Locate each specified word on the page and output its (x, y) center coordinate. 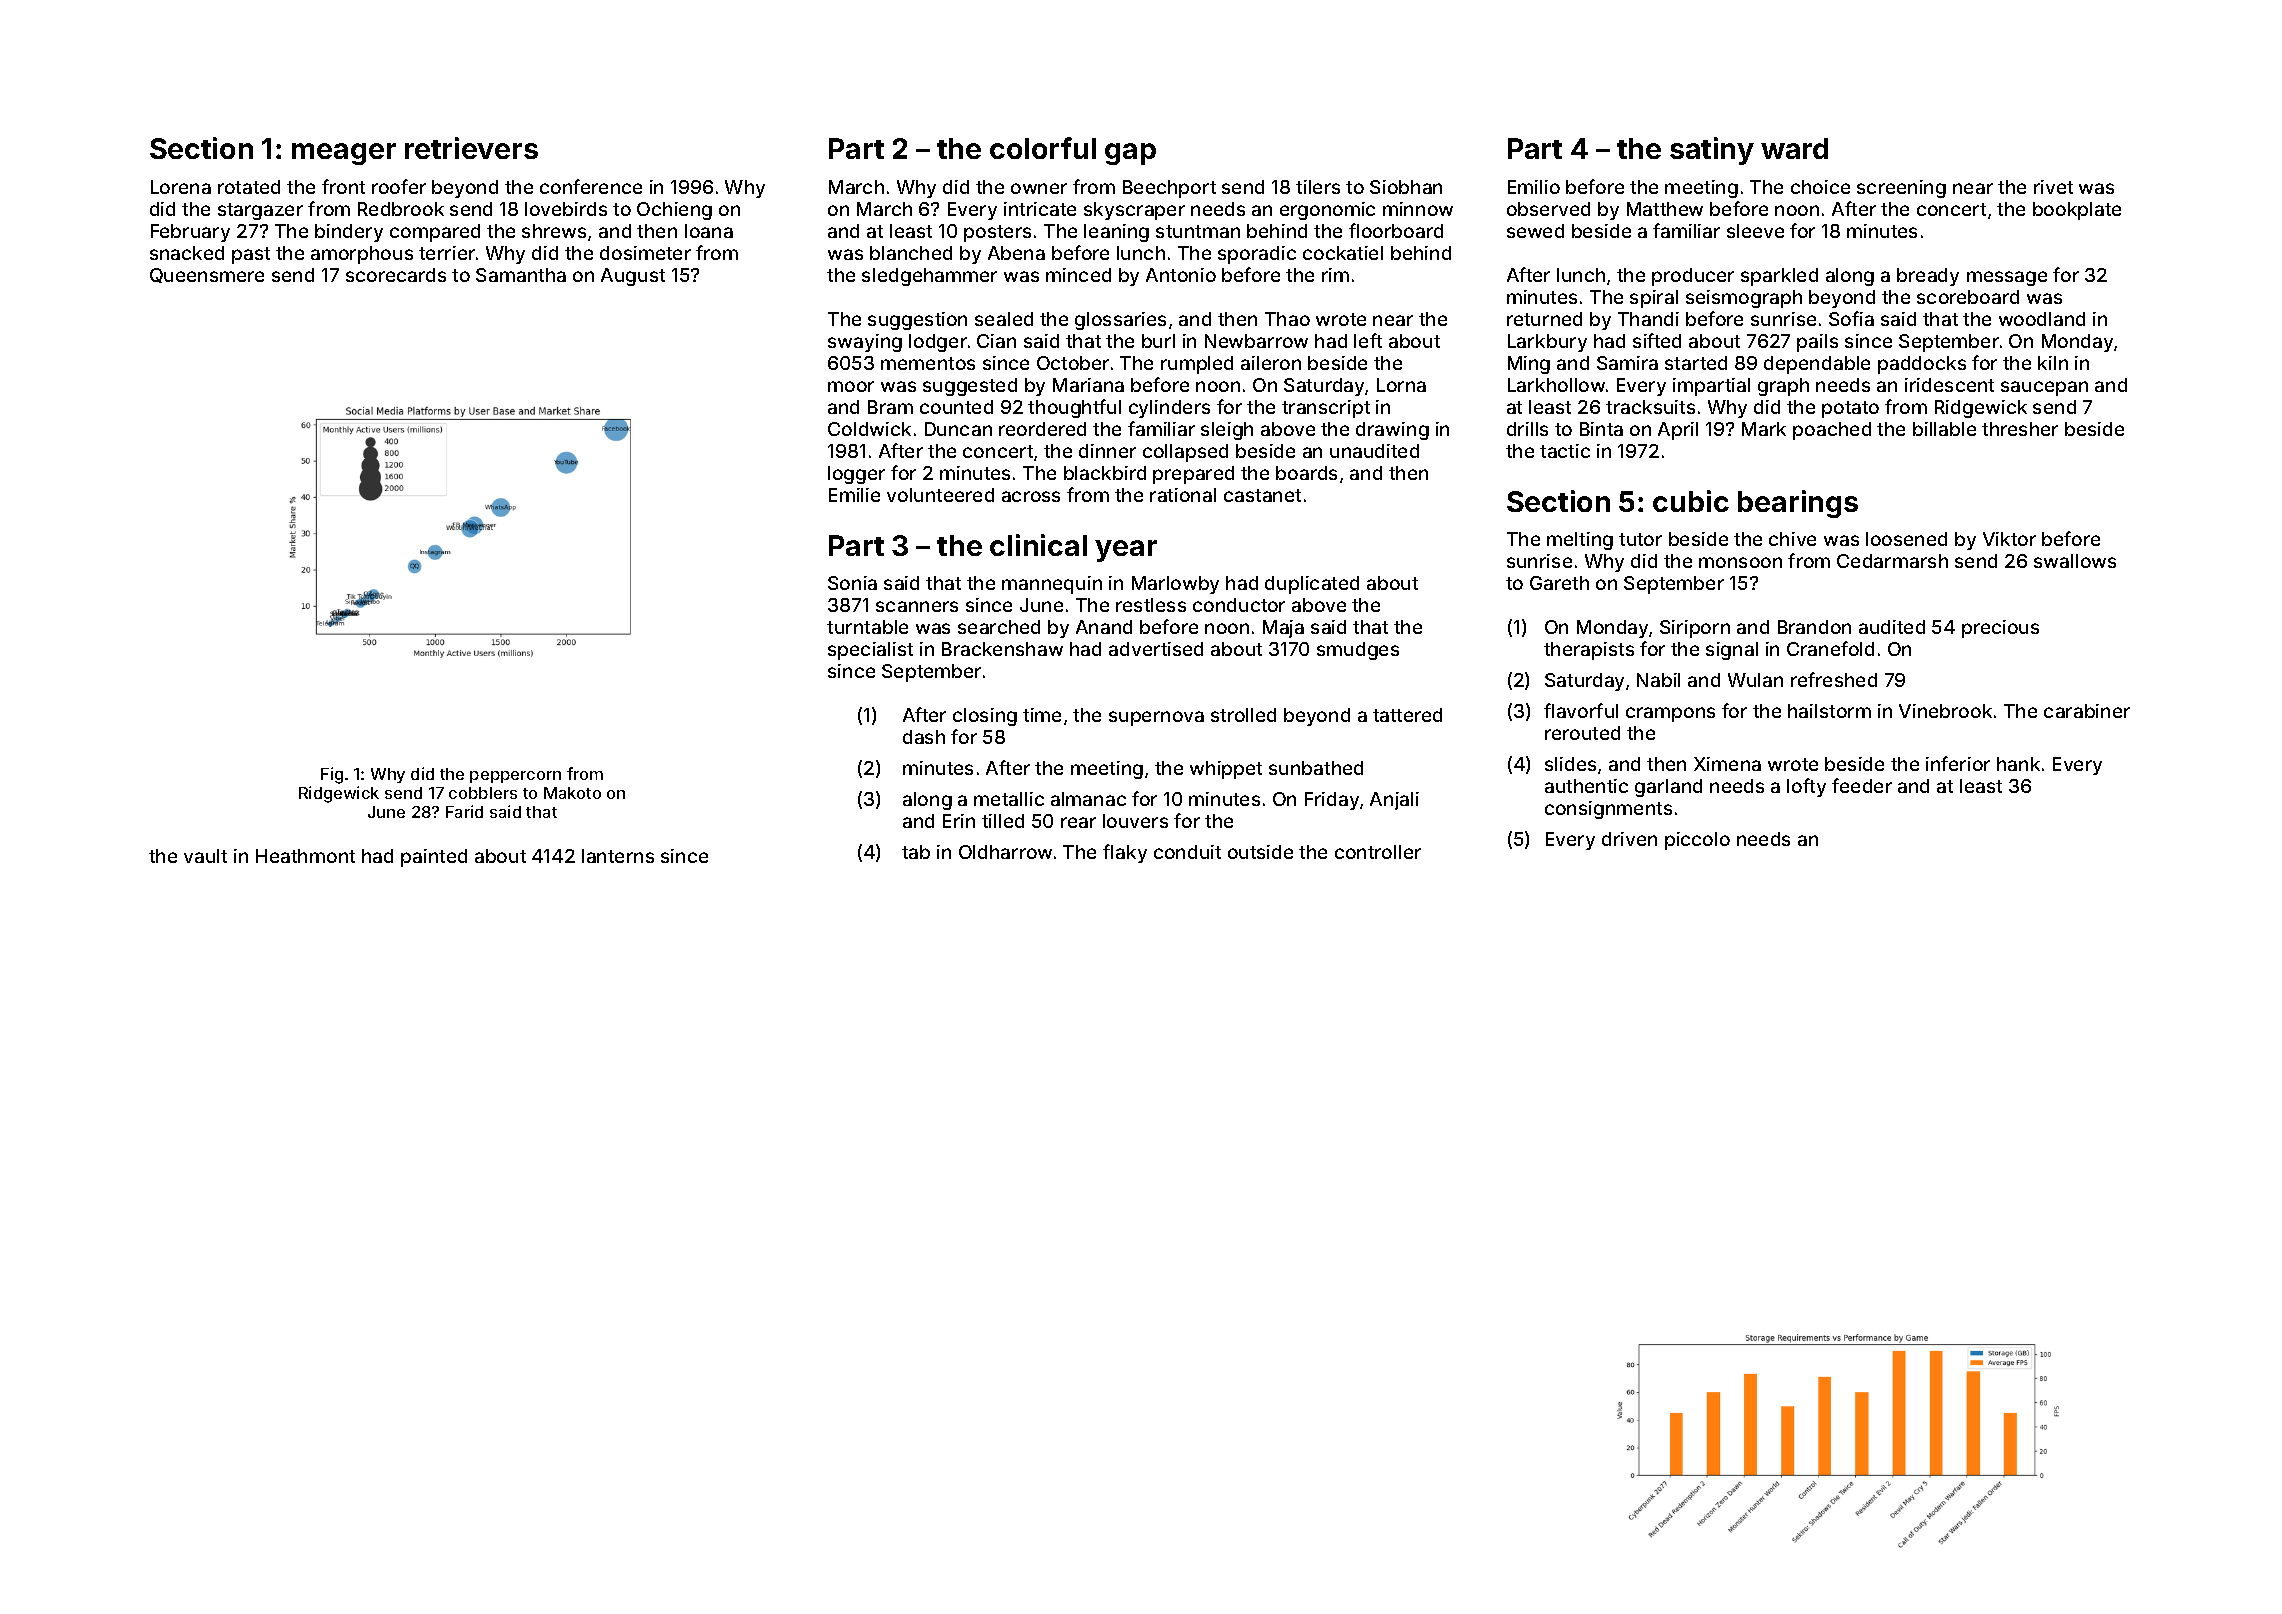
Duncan (958, 429)
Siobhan (1406, 187)
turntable (867, 627)
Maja (1283, 629)
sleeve (1755, 231)
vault (205, 856)
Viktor (2009, 539)
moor (851, 386)
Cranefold (1830, 648)
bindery (349, 233)
